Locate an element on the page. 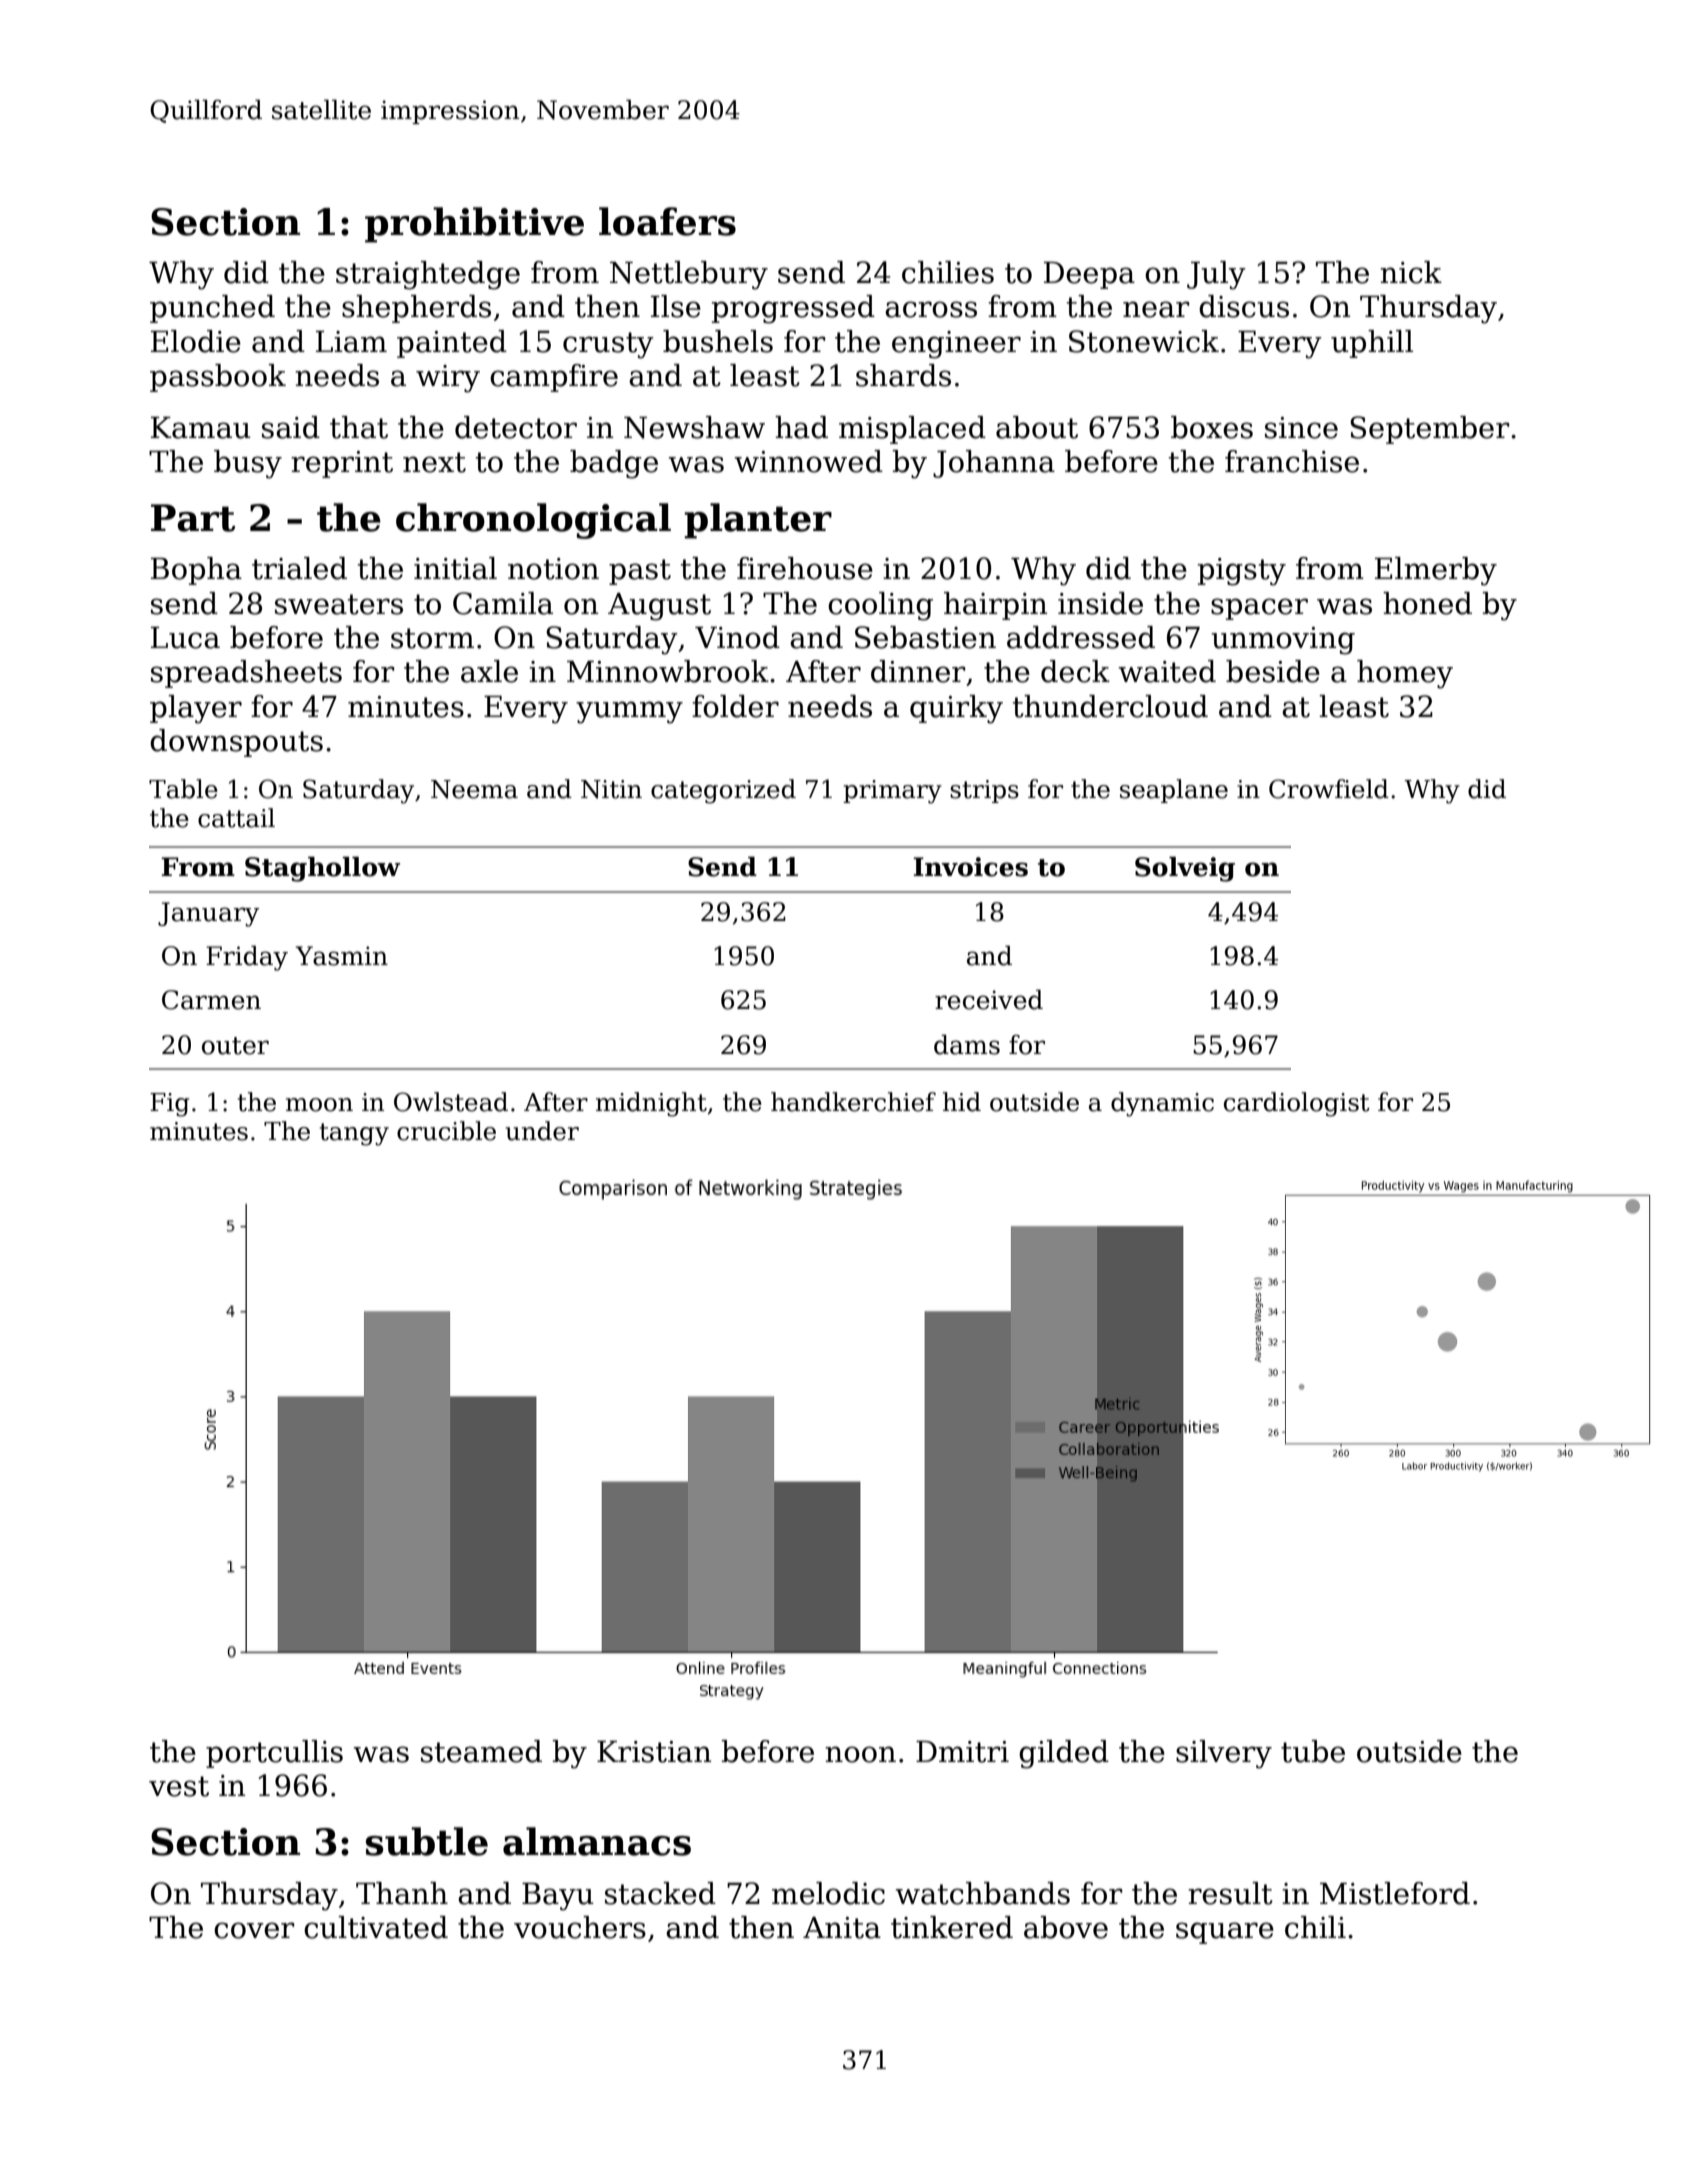 The height and width of the image is (2178, 1683). pigsty is located at coordinates (1242, 572).
